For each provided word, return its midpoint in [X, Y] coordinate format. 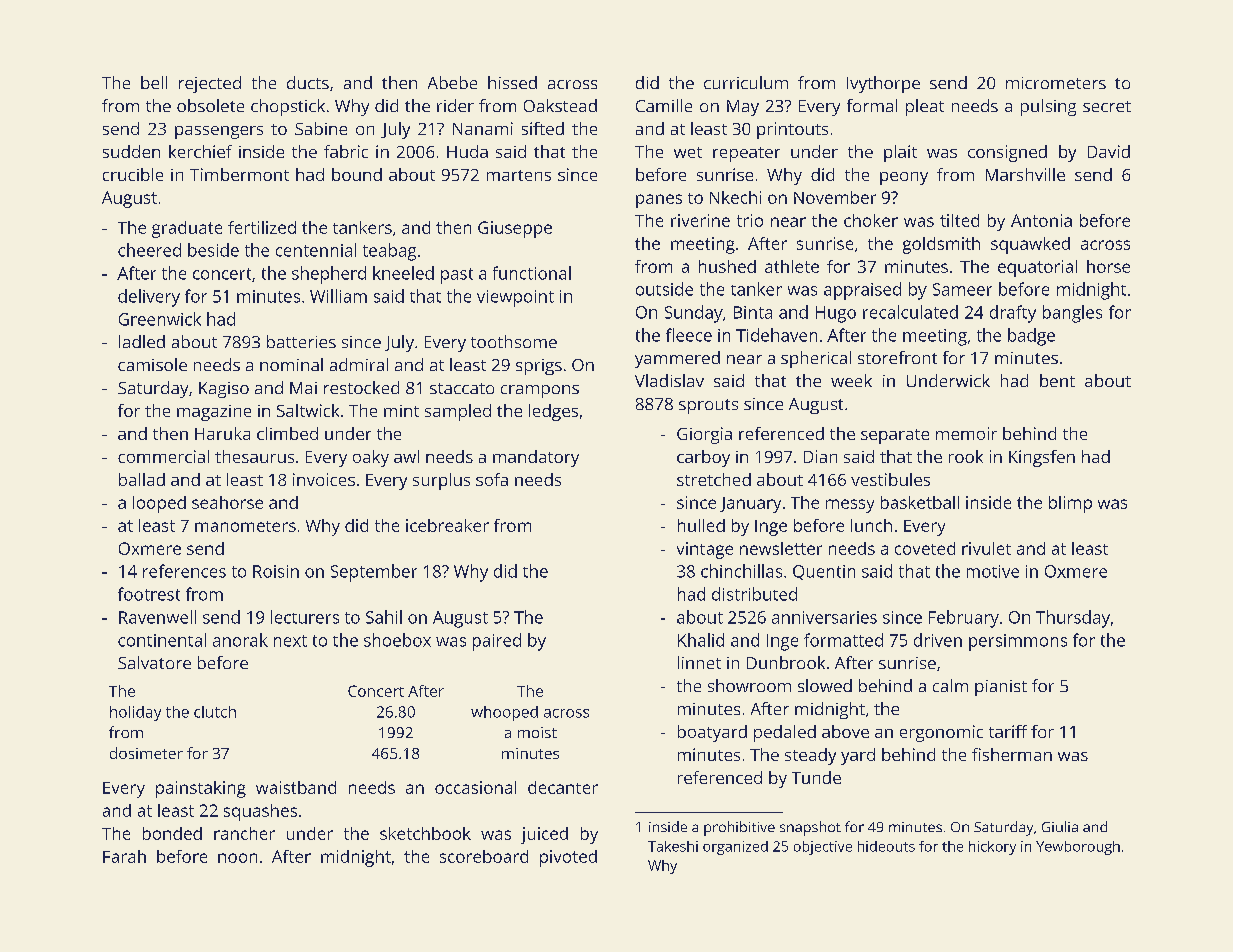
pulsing [1048, 107]
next [290, 641]
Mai [303, 388]
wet [688, 152]
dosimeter [146, 753]
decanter [563, 787]
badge [1031, 337]
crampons [540, 391]
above [845, 731]
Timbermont [239, 174]
